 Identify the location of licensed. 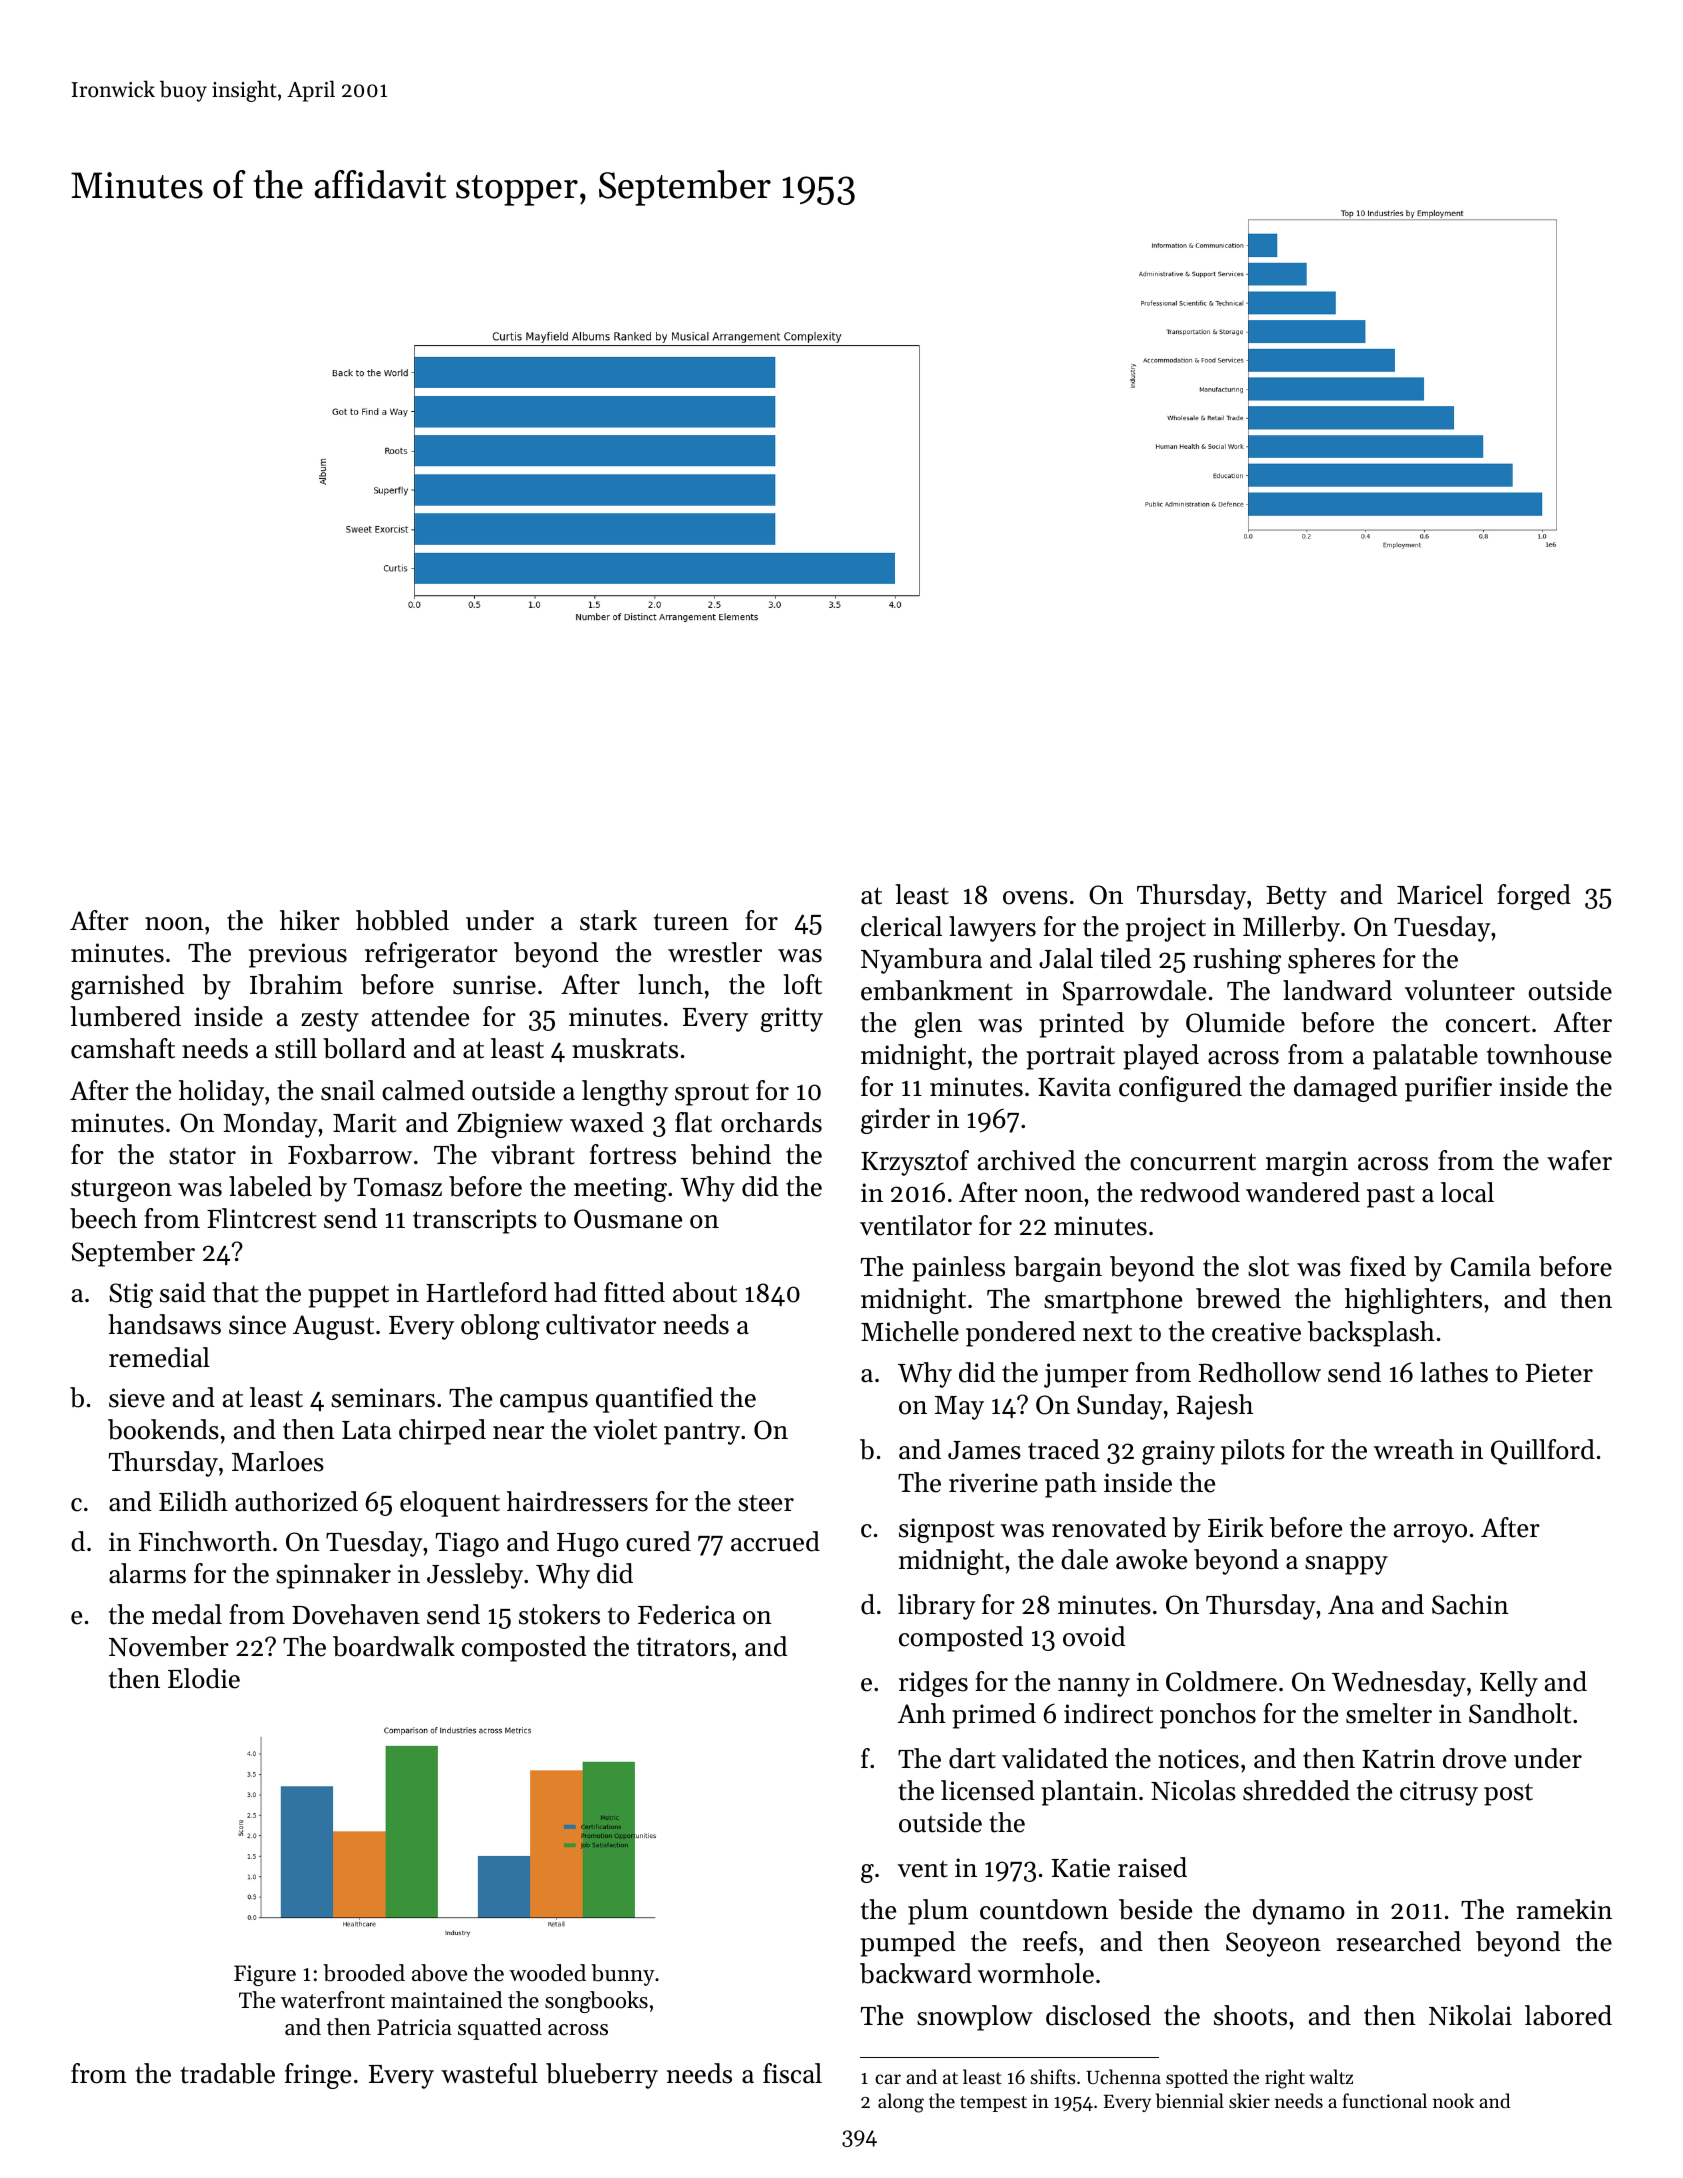
(988, 1790).
